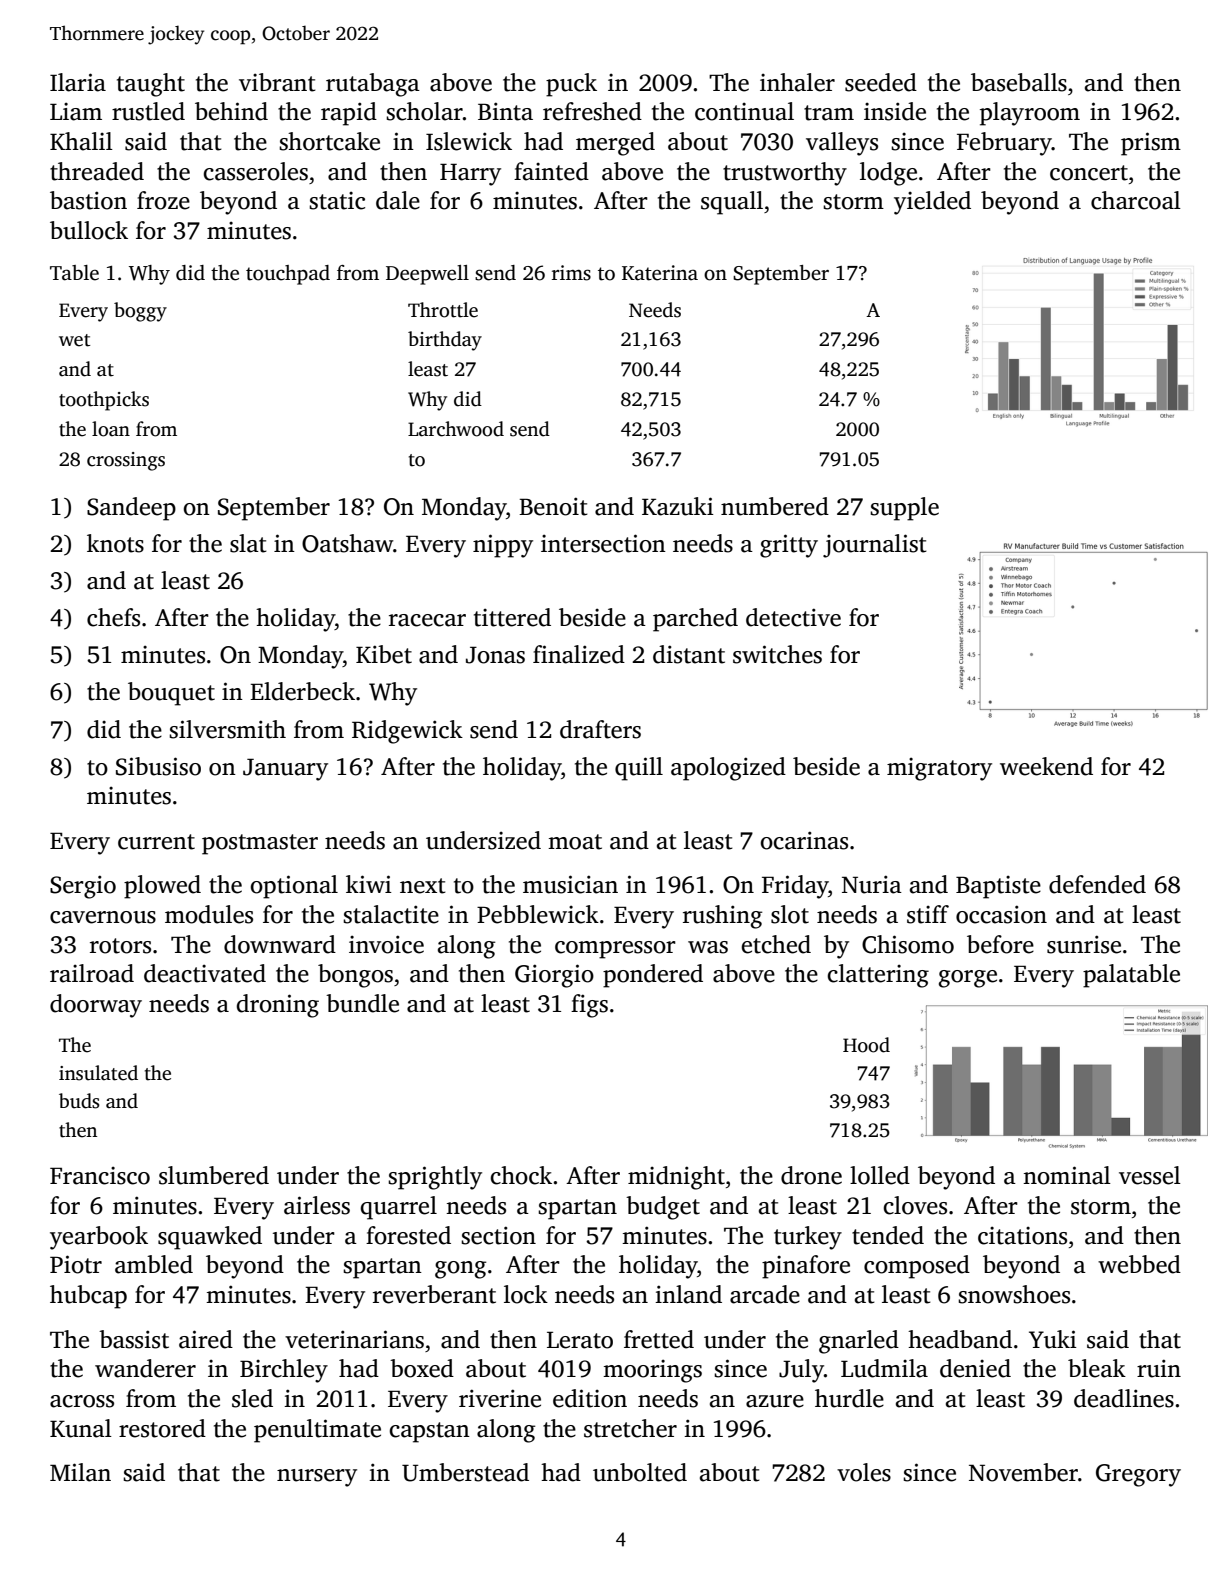  I want to click on supple, so click(904, 509).
